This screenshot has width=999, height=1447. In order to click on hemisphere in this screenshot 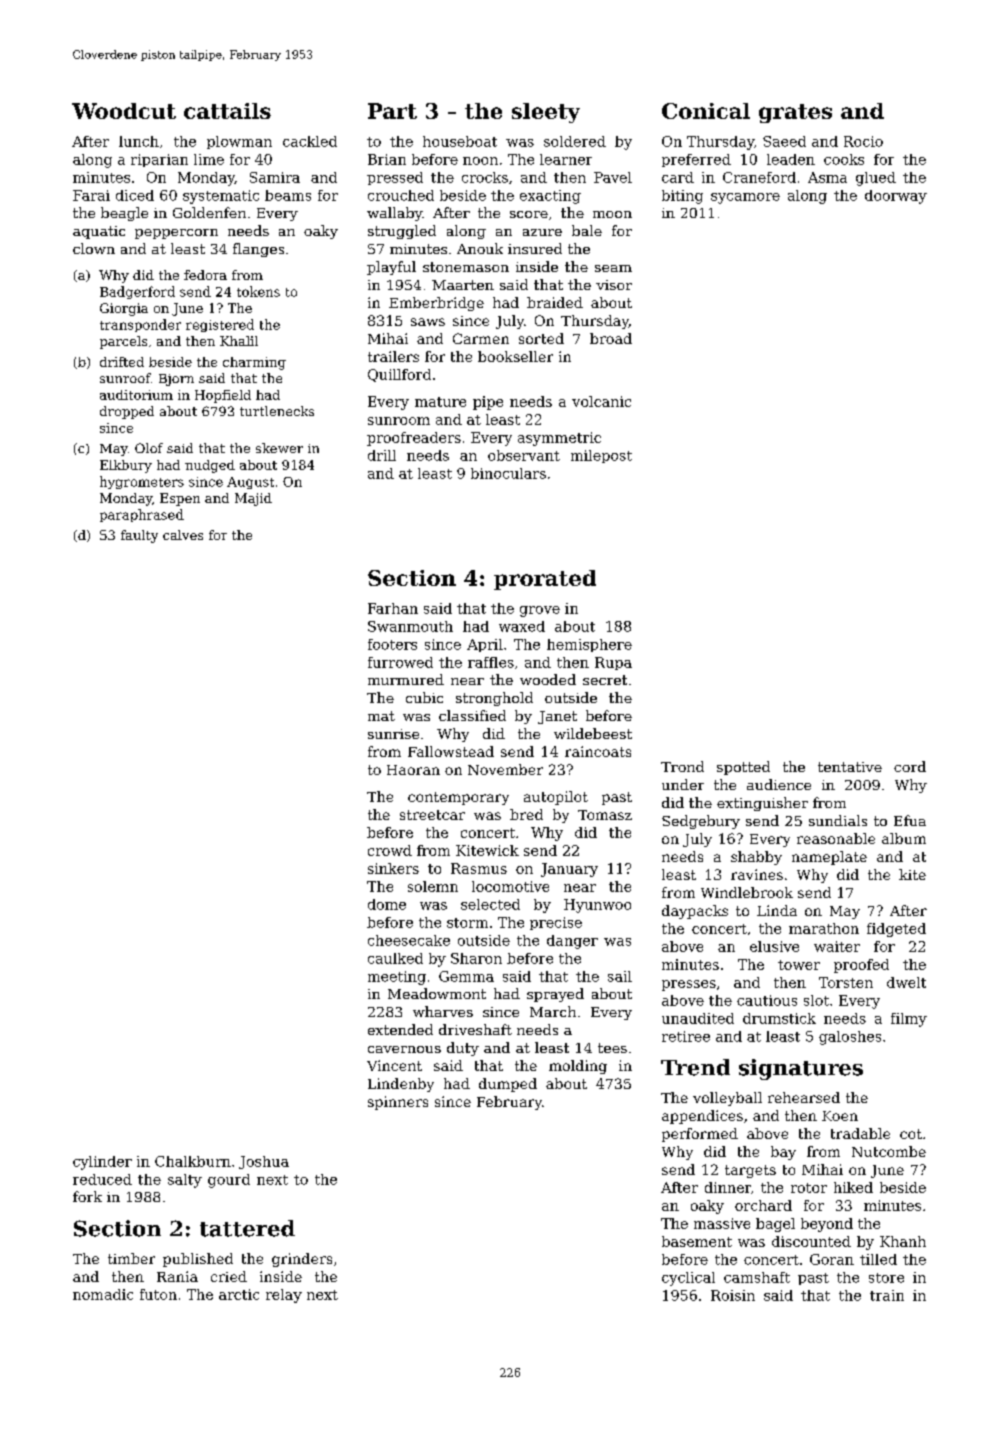, I will do `click(589, 645)`.
